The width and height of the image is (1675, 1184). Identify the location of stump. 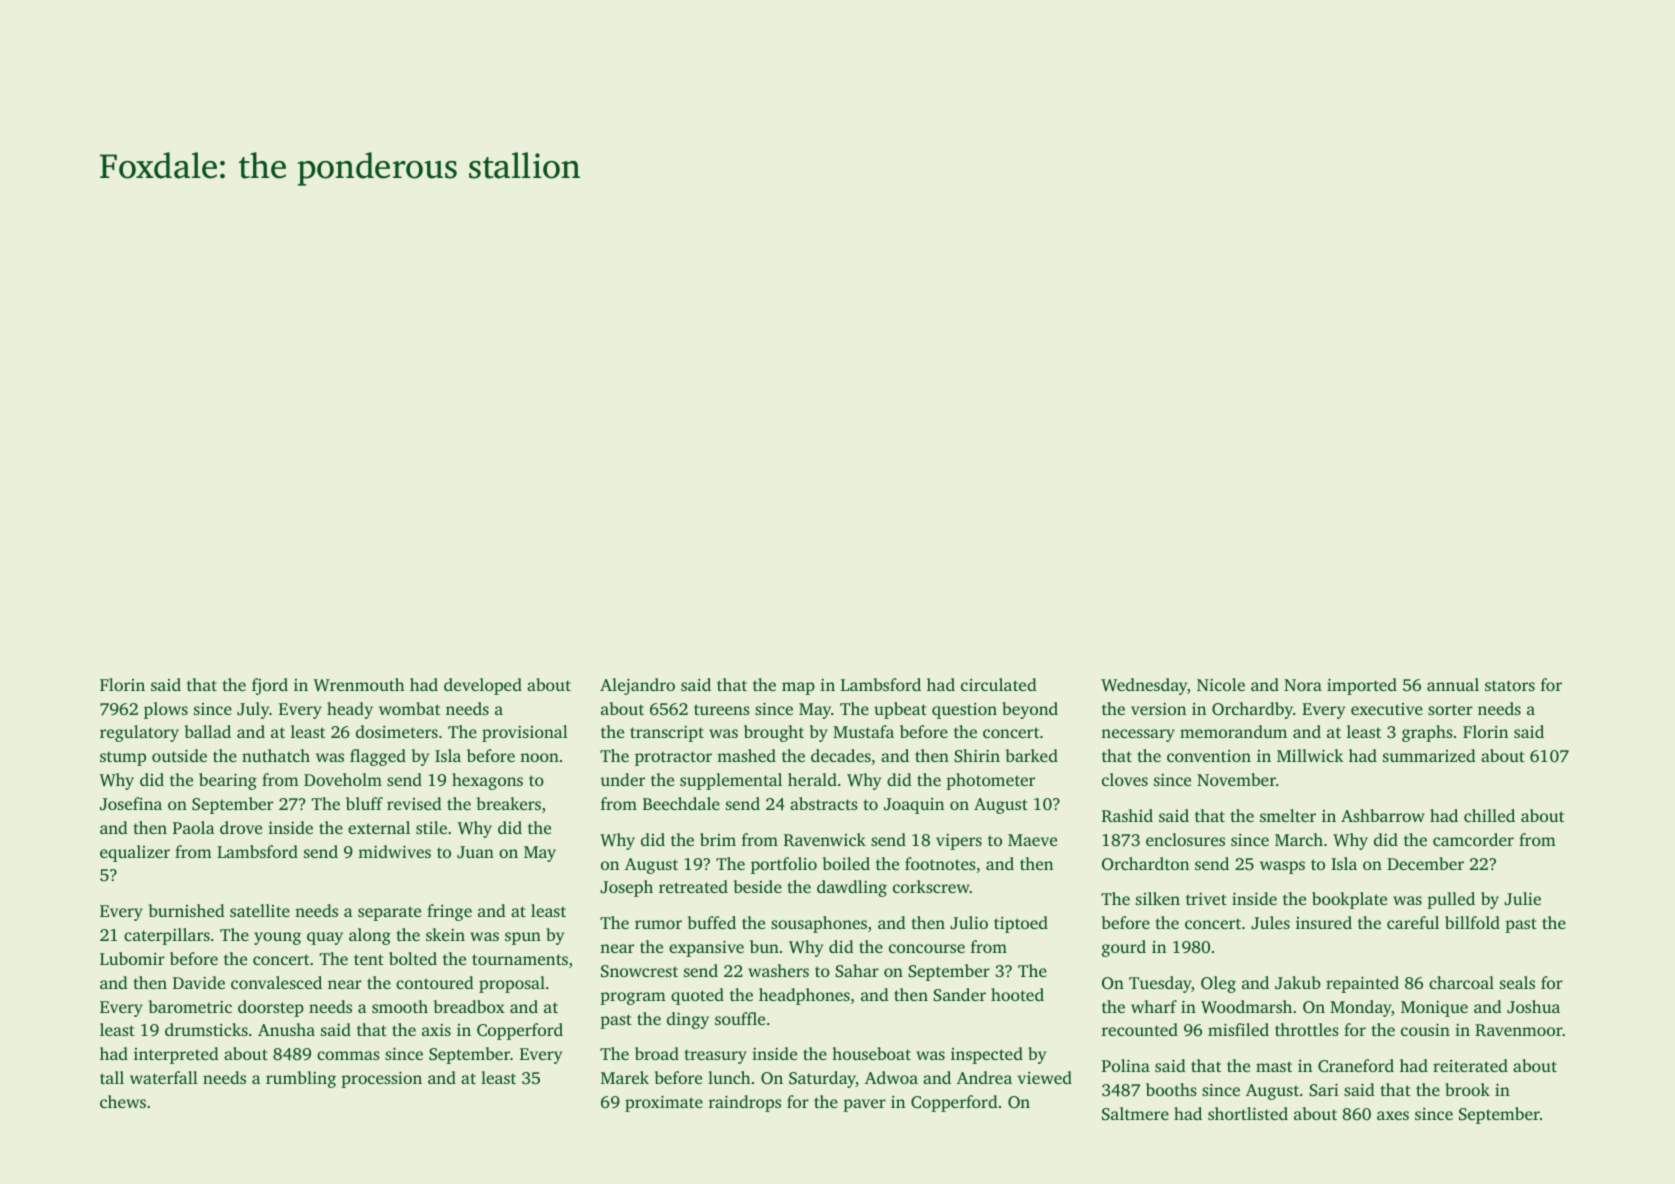
(123, 759).
